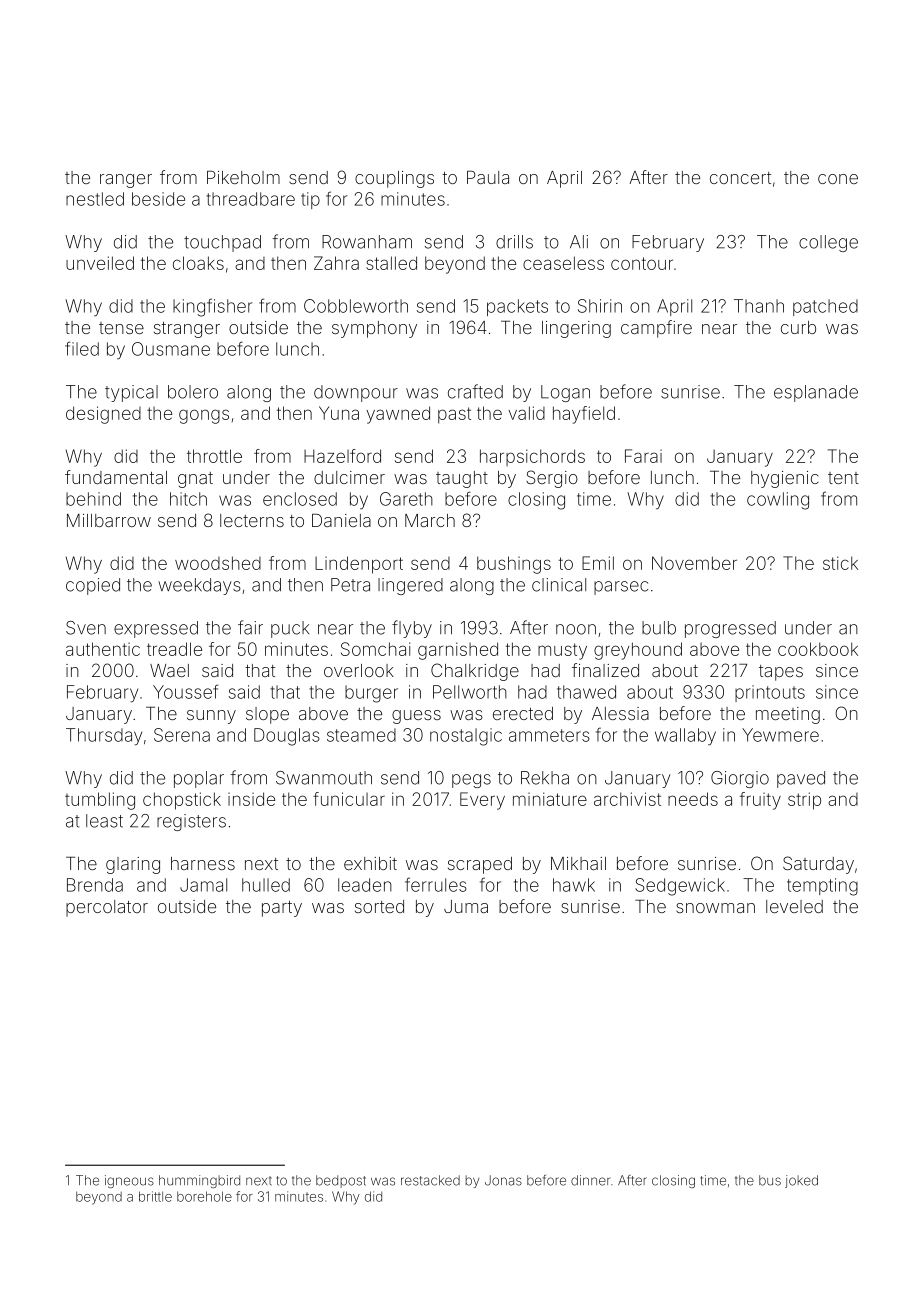  I want to click on overlook, so click(359, 670).
